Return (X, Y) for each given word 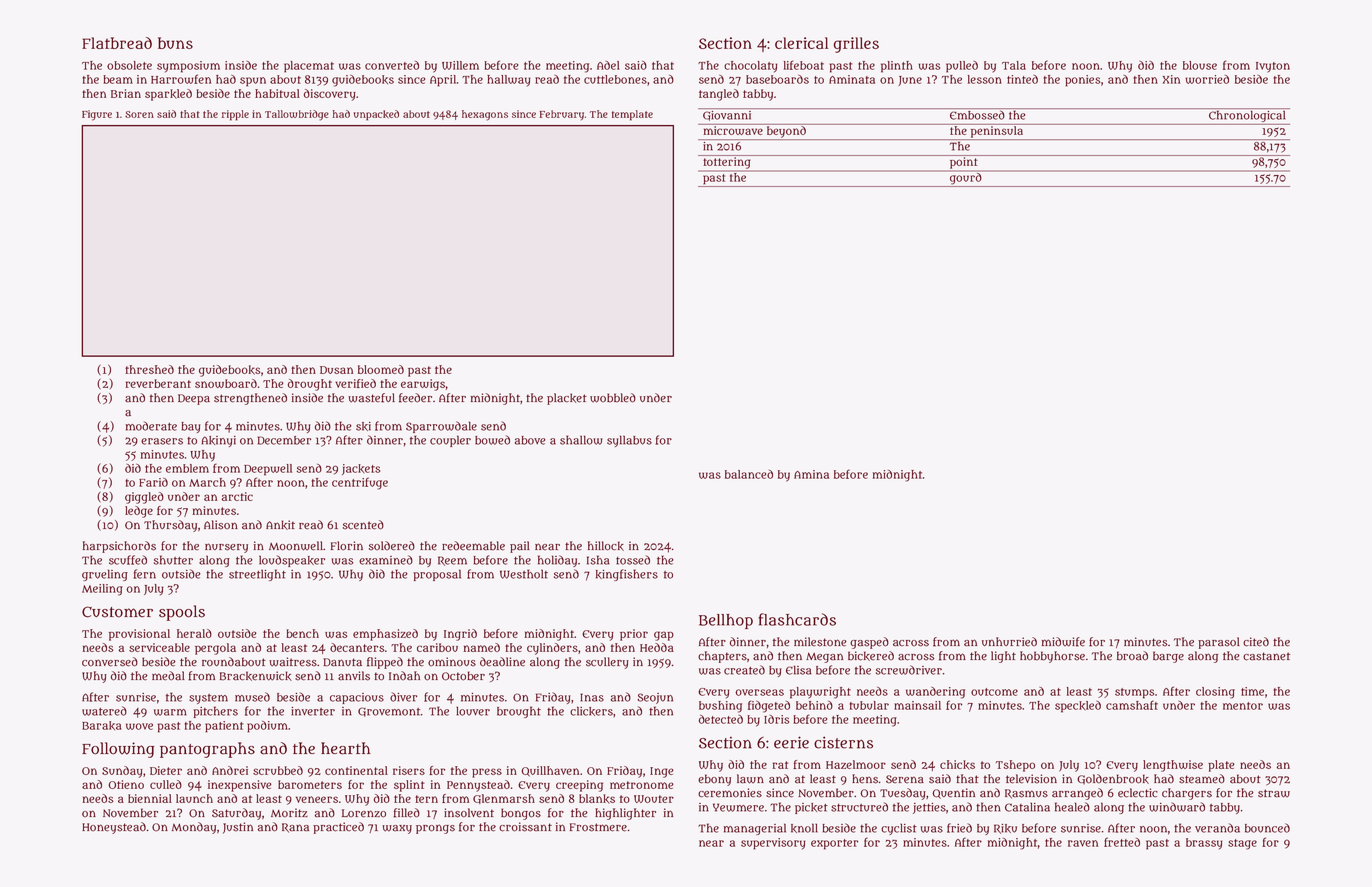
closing (1215, 693)
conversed (110, 662)
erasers (162, 441)
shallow (581, 440)
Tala (1014, 65)
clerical (801, 43)
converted (392, 65)
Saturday (236, 814)
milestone (820, 642)
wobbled (613, 398)
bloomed (381, 369)
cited (1256, 642)
